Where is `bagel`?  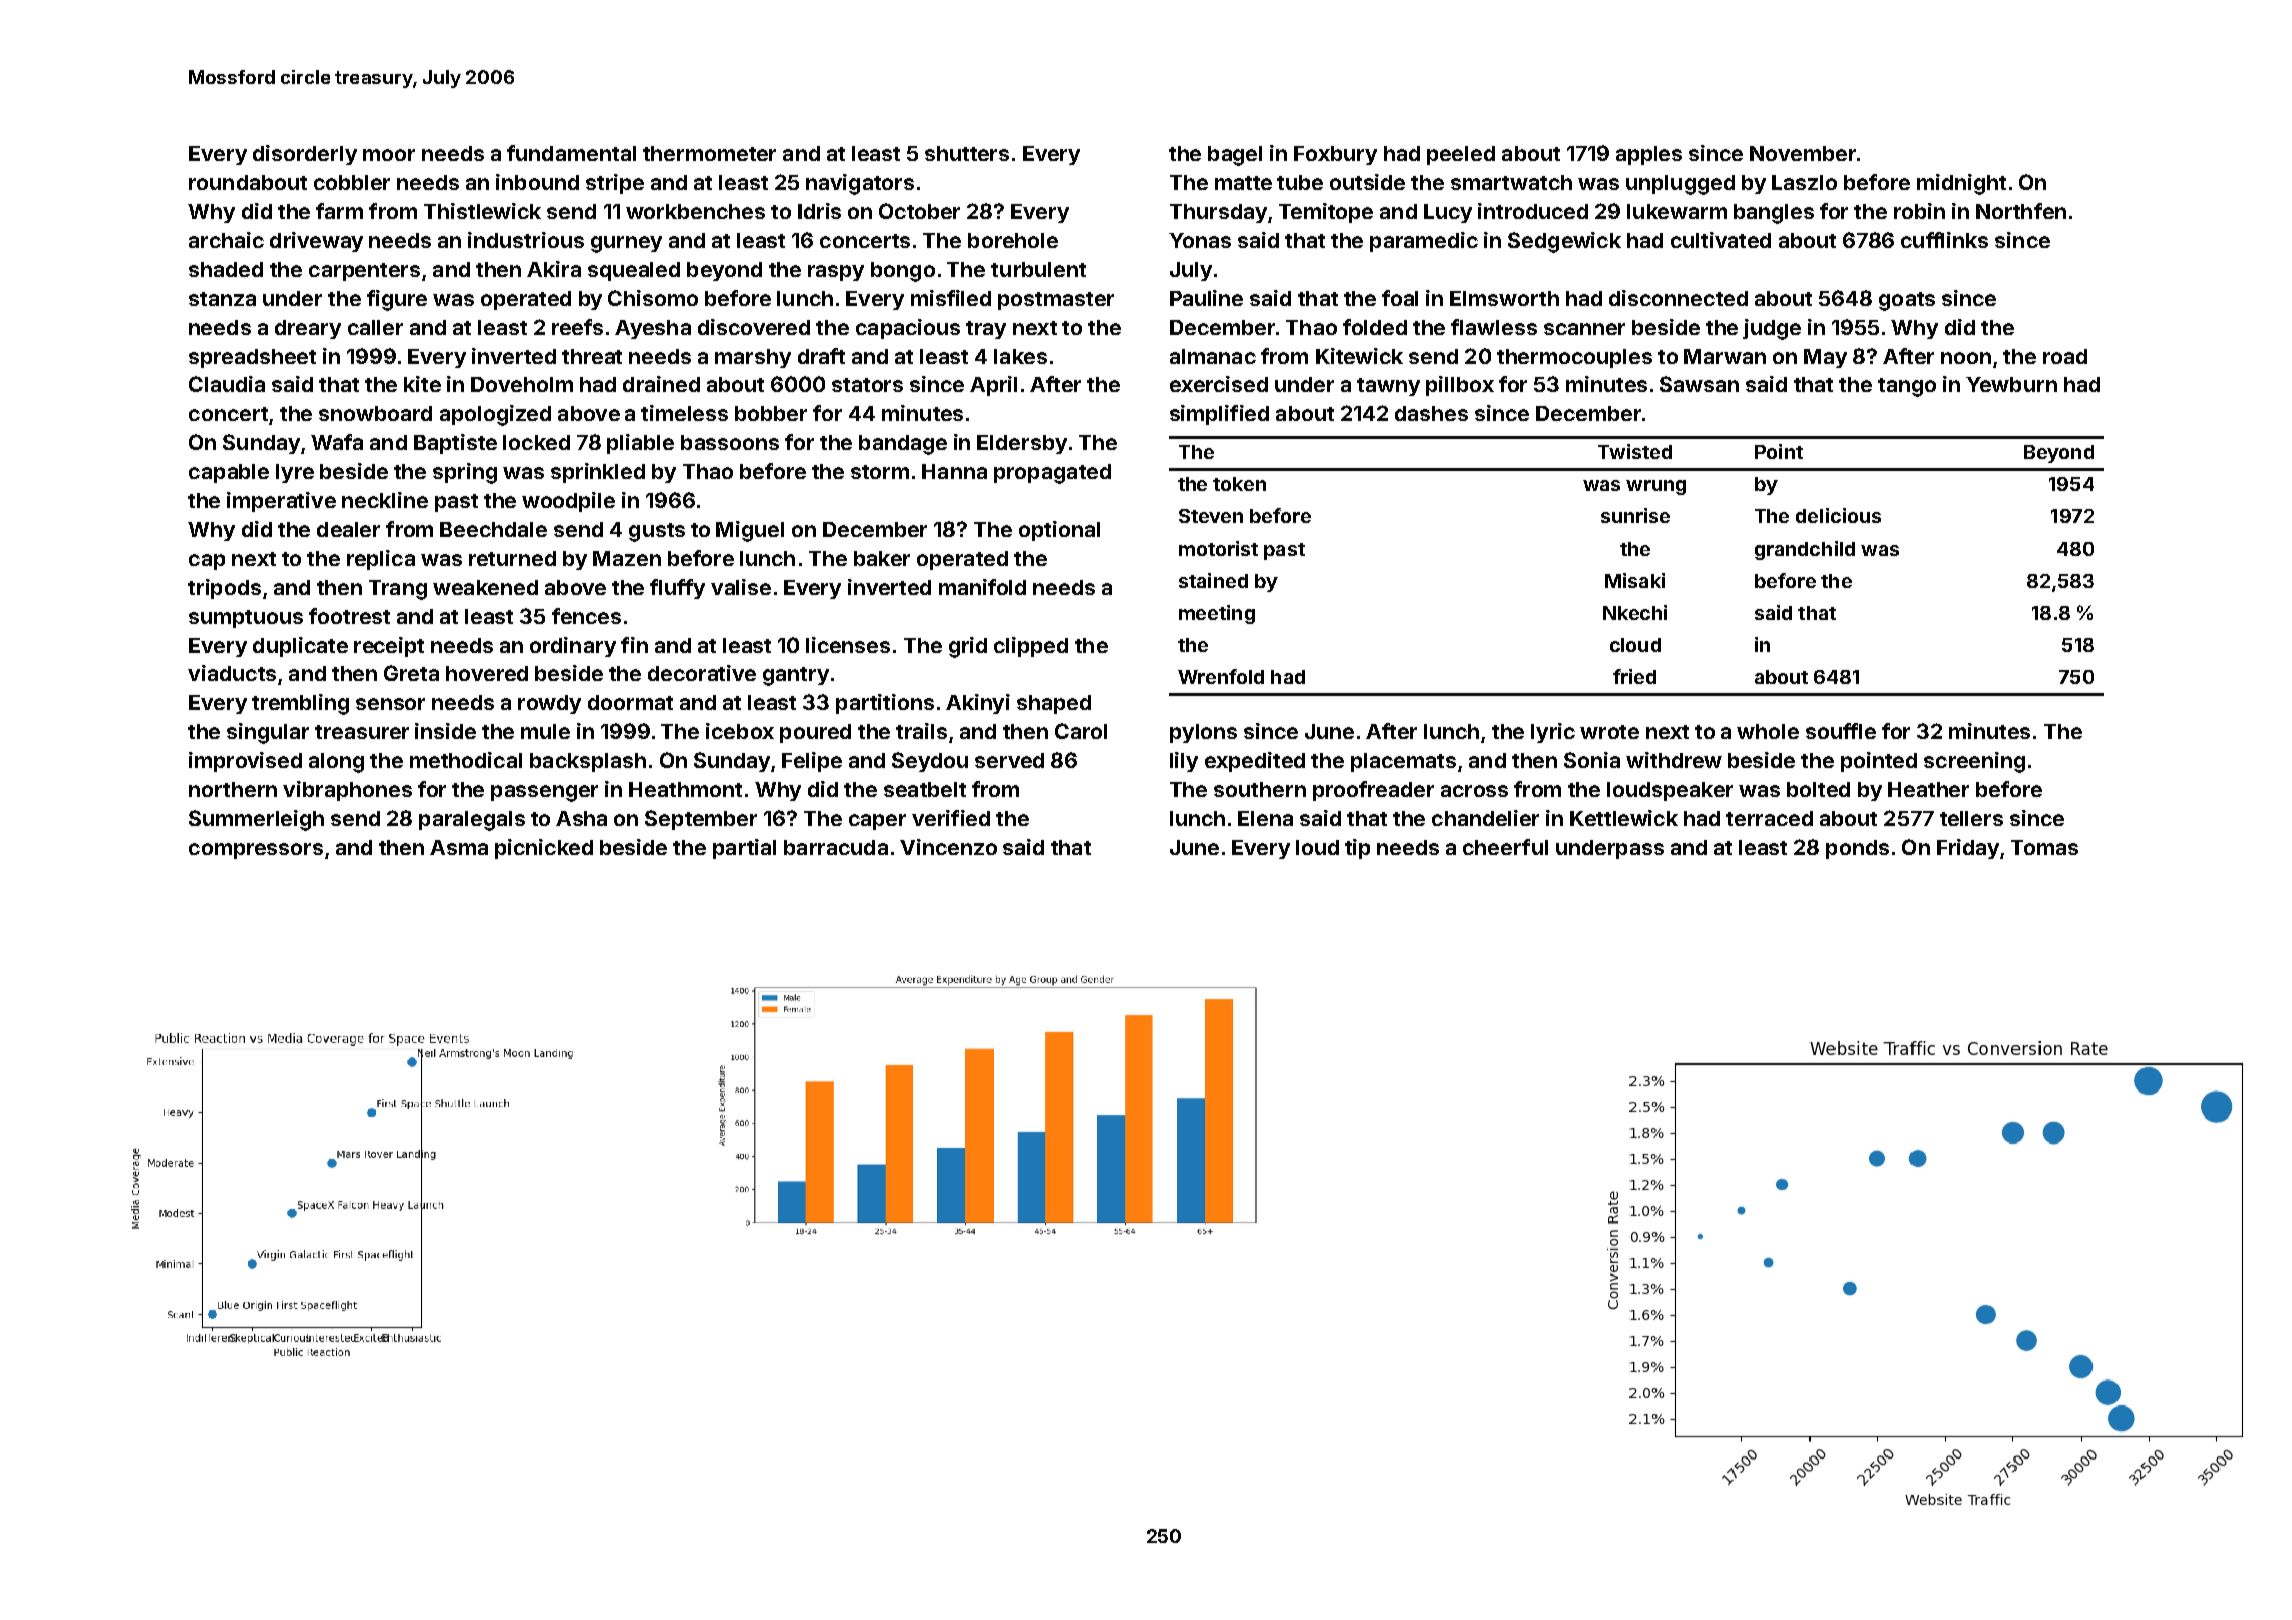
bagel is located at coordinates (1235, 156).
